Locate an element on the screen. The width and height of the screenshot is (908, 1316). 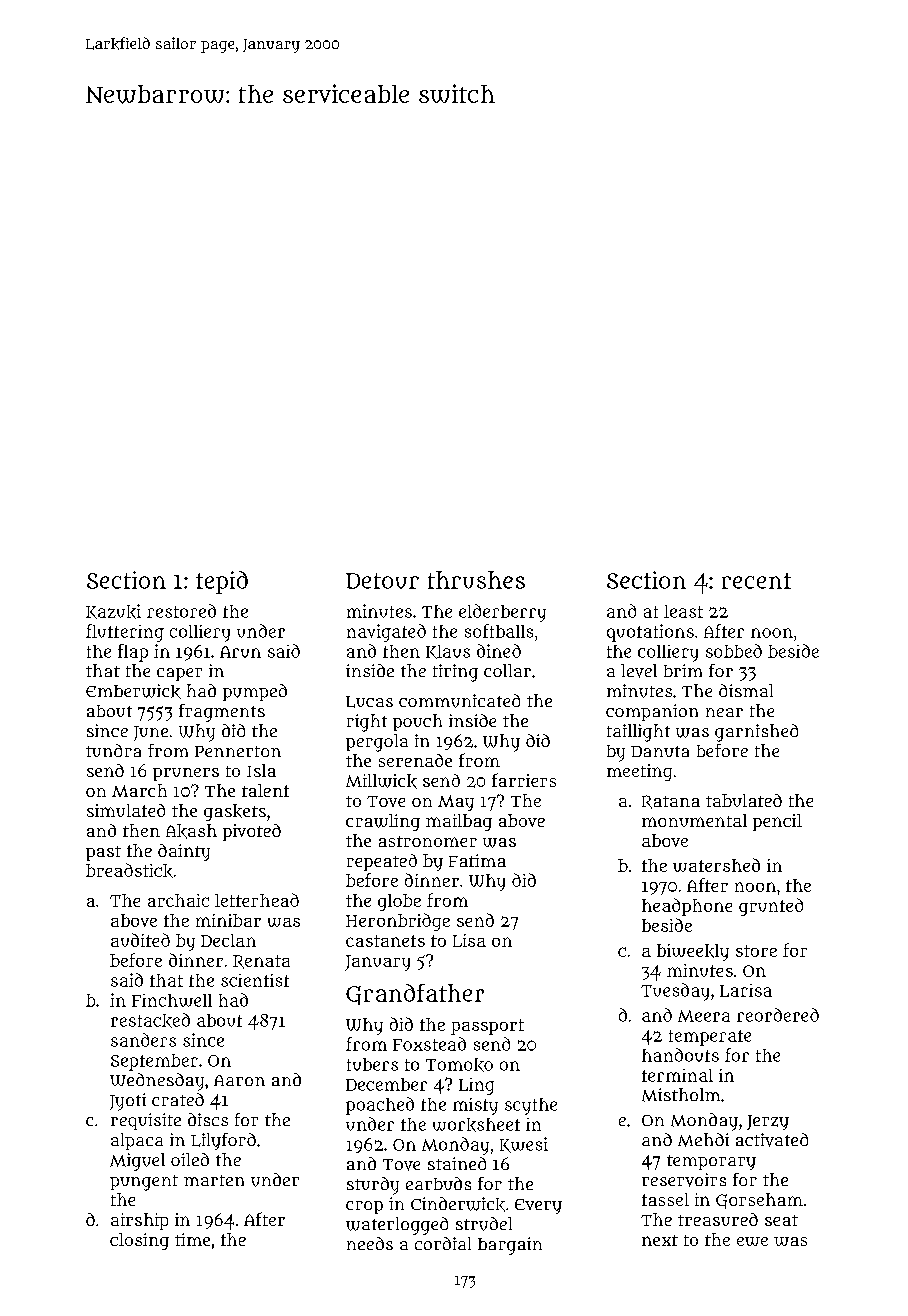
time is located at coordinates (192, 1239).
